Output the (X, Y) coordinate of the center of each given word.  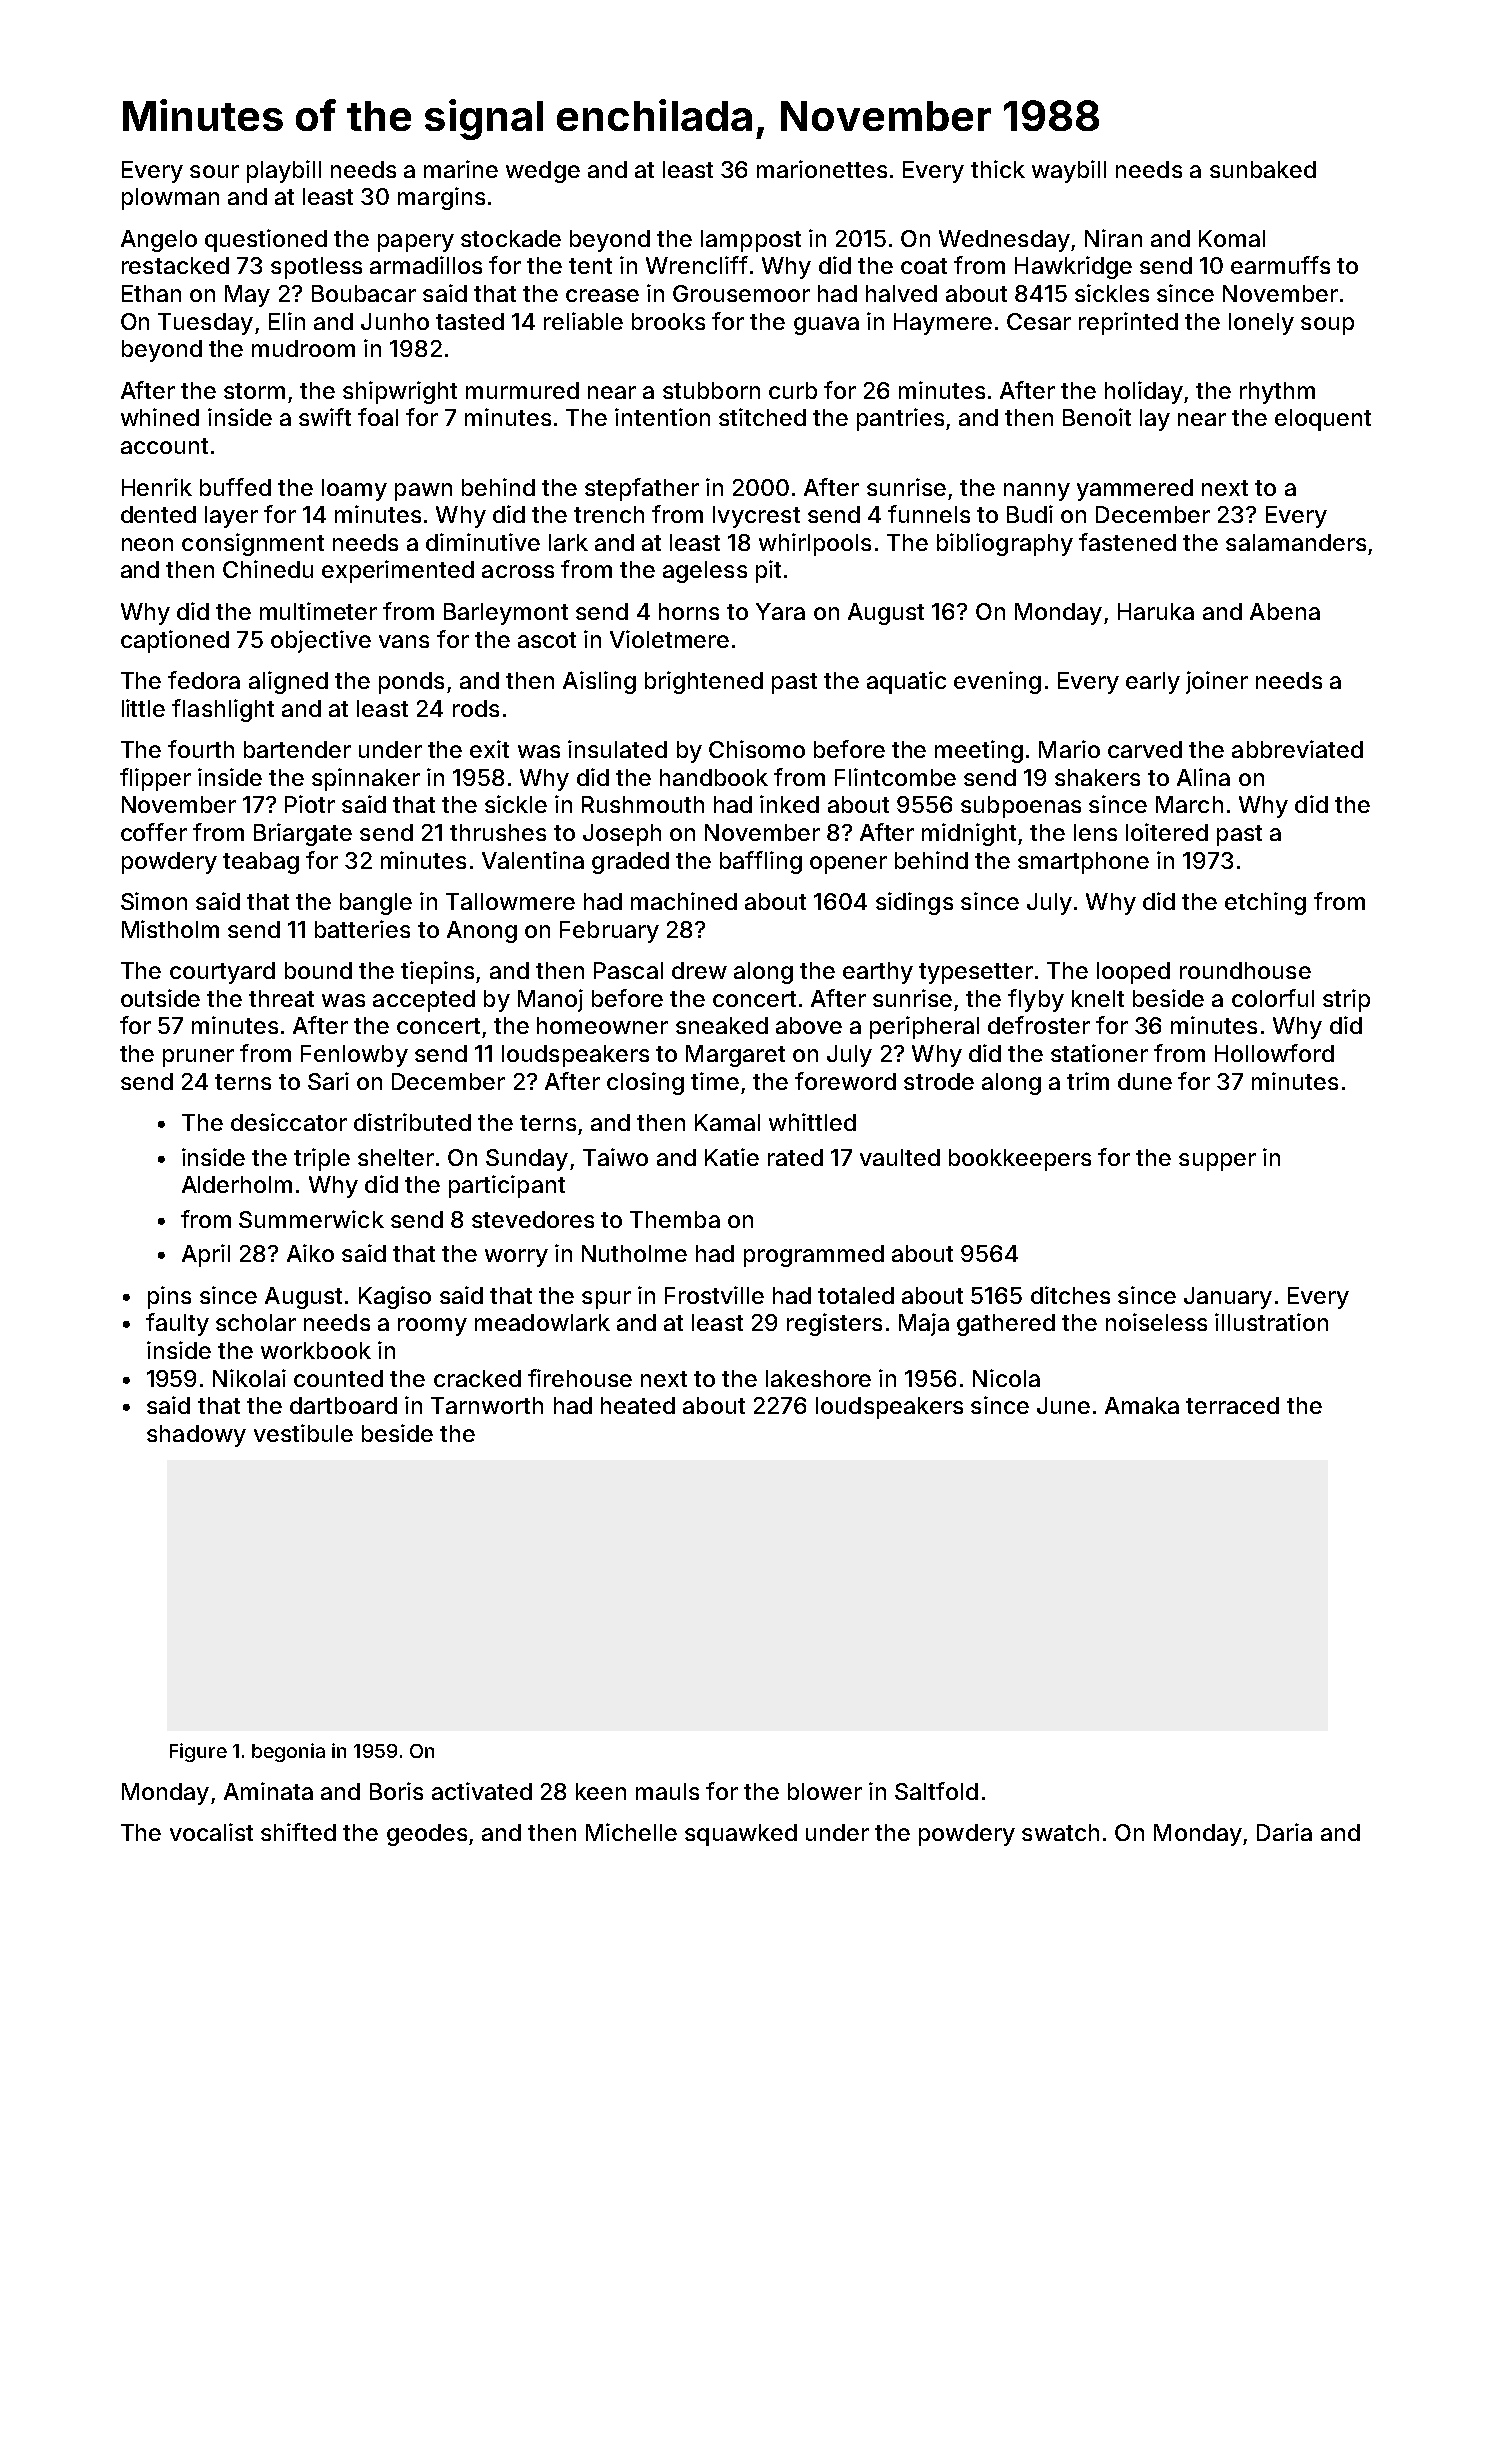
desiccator (289, 1122)
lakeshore (818, 1378)
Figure (198, 1752)
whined (160, 417)
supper (1217, 1162)
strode (939, 1081)
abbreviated (1297, 749)
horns (689, 611)
